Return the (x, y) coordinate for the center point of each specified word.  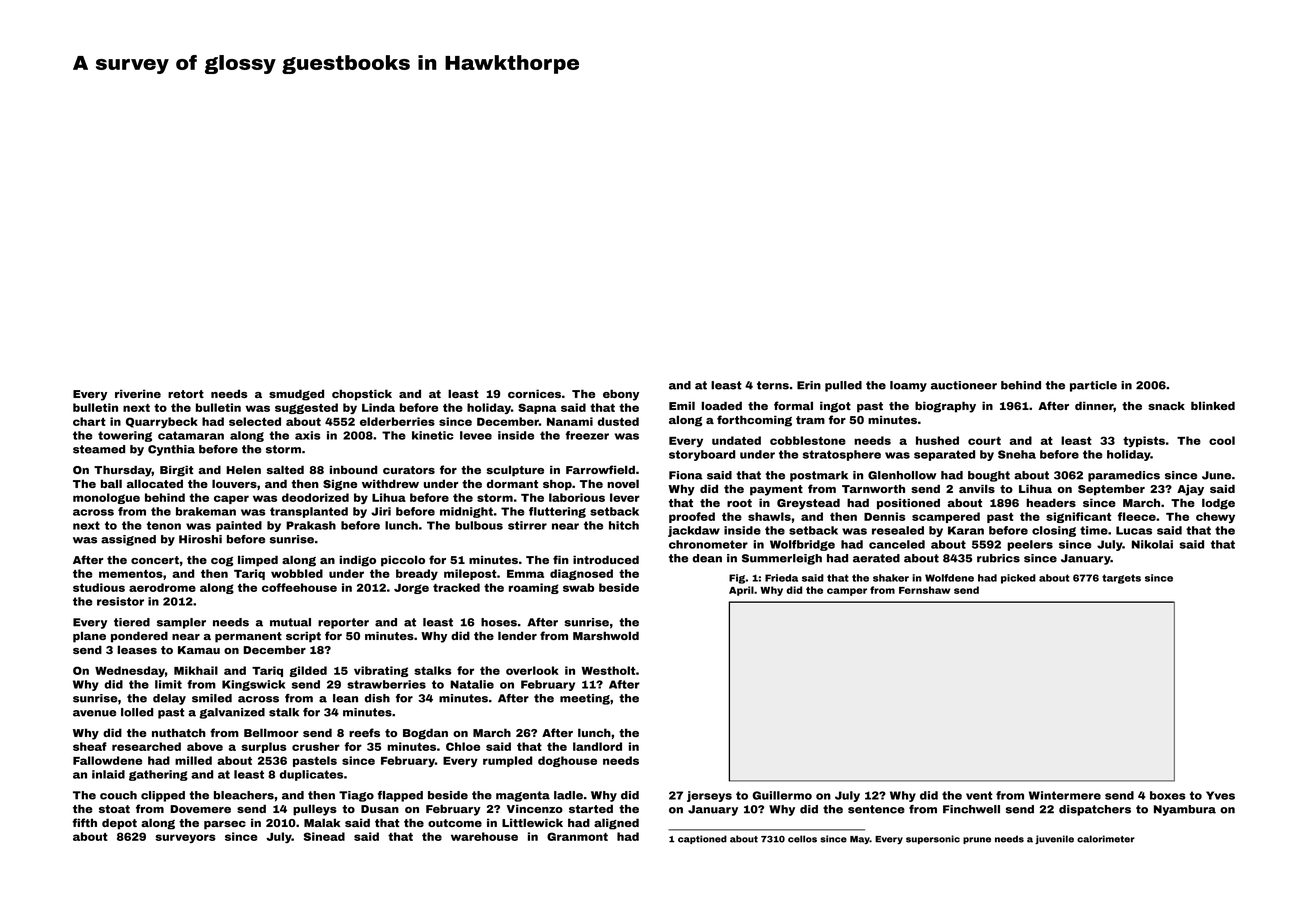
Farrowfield (600, 469)
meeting (585, 699)
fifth (84, 822)
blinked (1213, 405)
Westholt (609, 670)
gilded (308, 671)
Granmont (577, 836)
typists (1144, 441)
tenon (164, 525)
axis (308, 435)
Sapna (537, 408)
